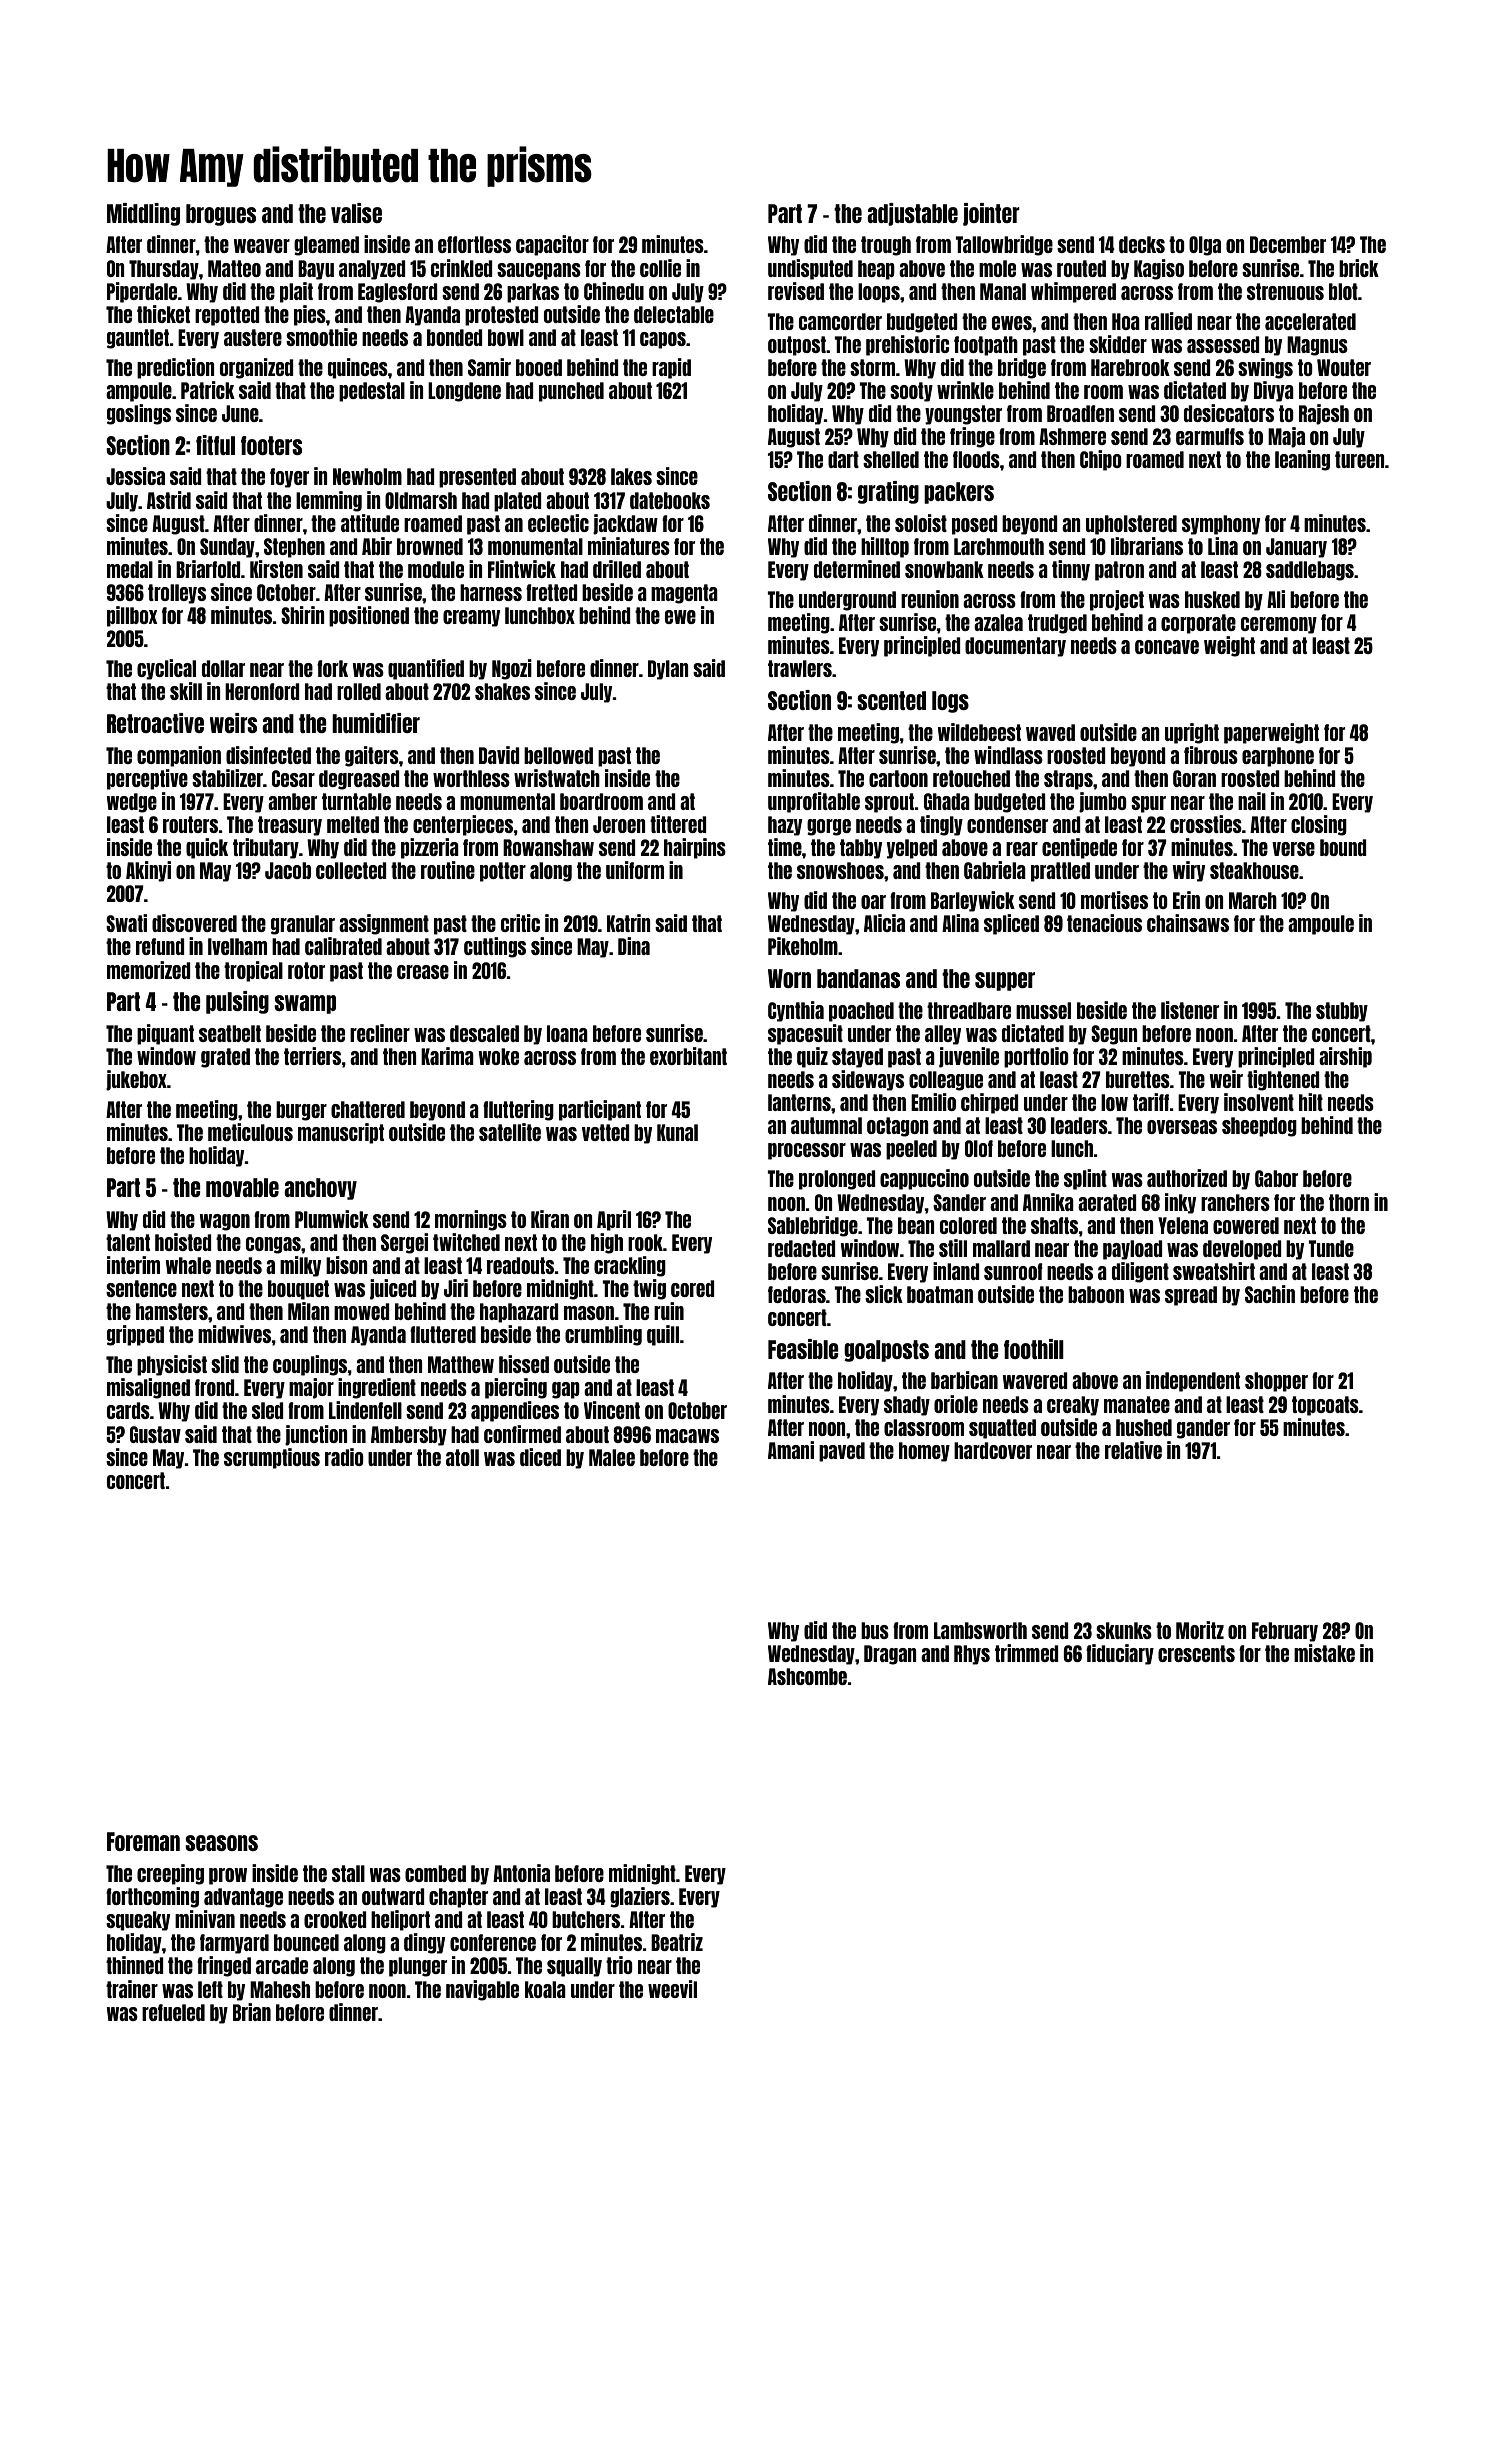  Describe the element at coordinates (1324, 1653) in the screenshot. I see `mistake` at that location.
